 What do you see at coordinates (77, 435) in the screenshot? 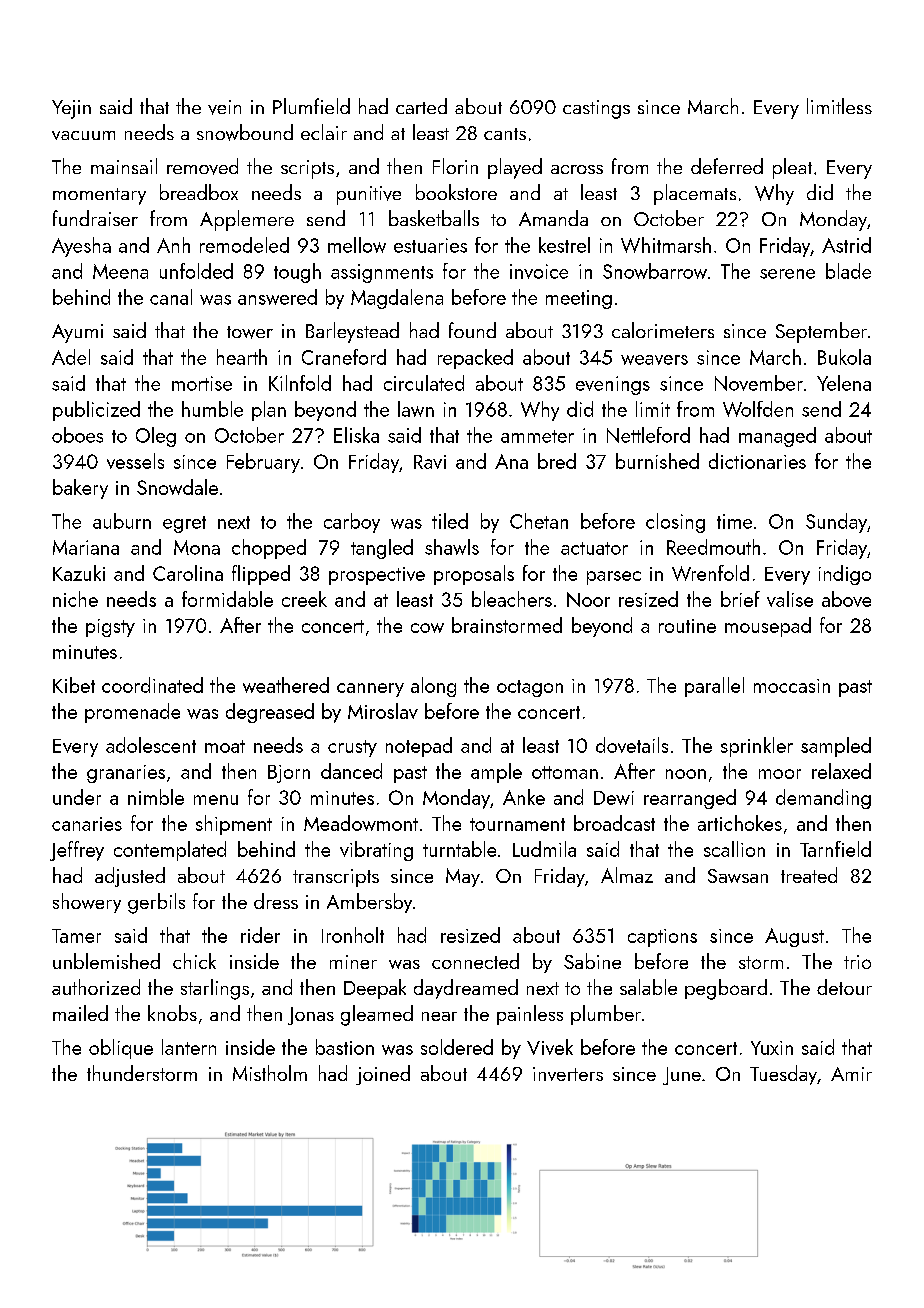
I see `oboes` at bounding box center [77, 435].
